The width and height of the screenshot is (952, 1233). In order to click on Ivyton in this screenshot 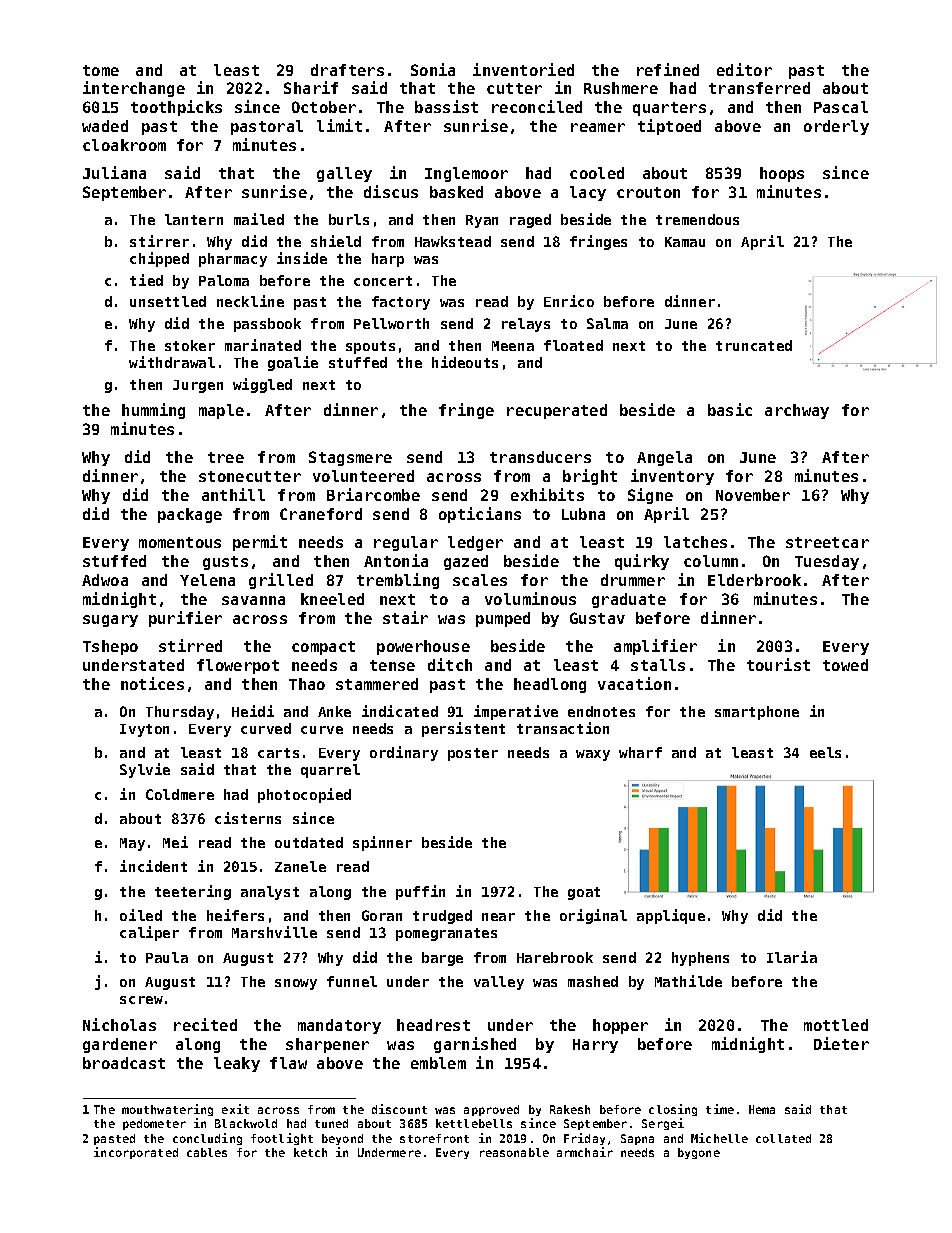, I will do `click(144, 730)`.
